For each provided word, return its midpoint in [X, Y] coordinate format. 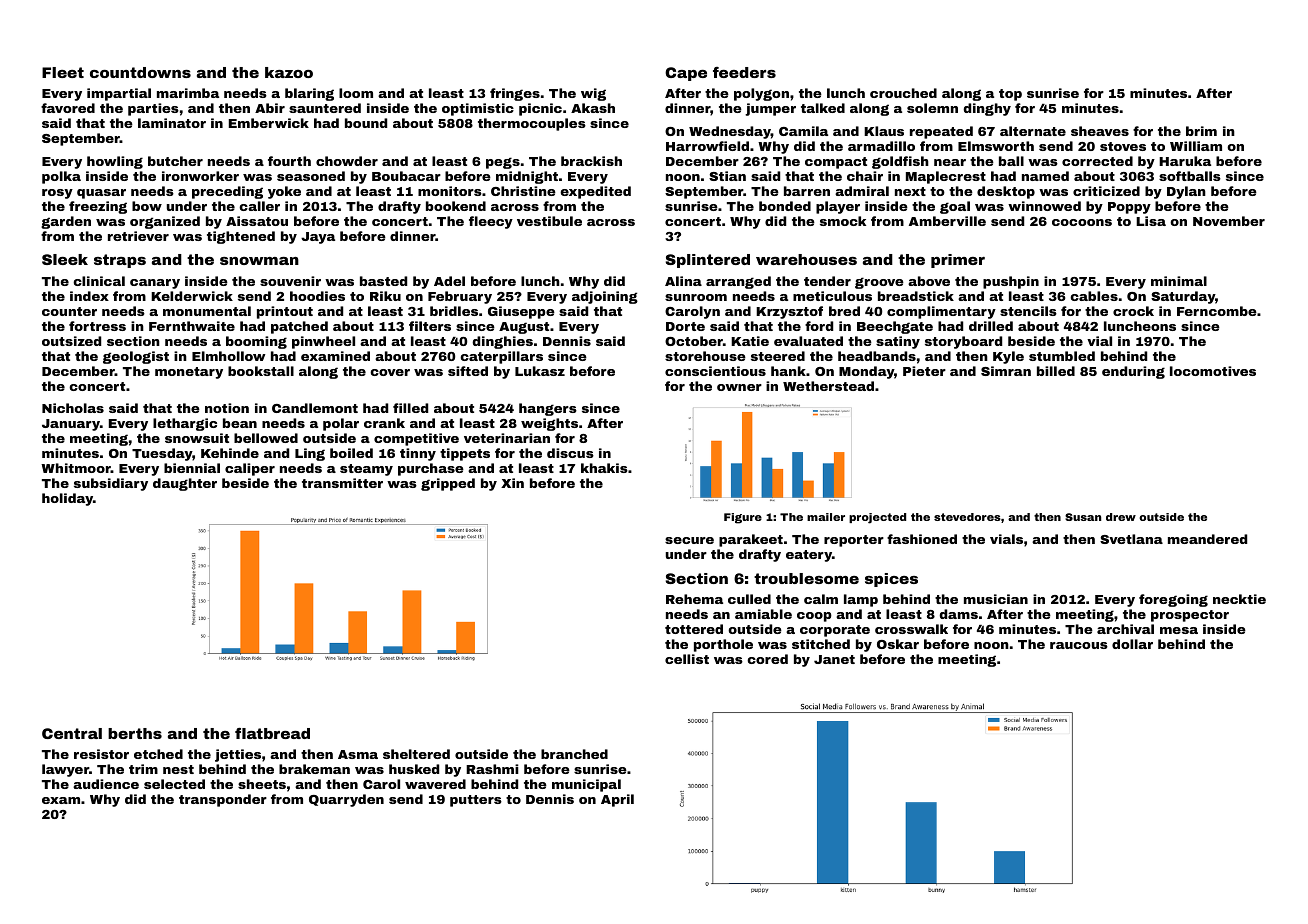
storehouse [705, 356]
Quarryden [346, 800]
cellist [687, 659]
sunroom [696, 297]
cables [1094, 296]
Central [72, 733]
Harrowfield [707, 146]
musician [996, 599]
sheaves [1100, 131]
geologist [136, 357]
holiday [67, 499]
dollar [1132, 644]
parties [153, 109]
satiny [898, 342]
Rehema [694, 599]
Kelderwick [192, 296]
